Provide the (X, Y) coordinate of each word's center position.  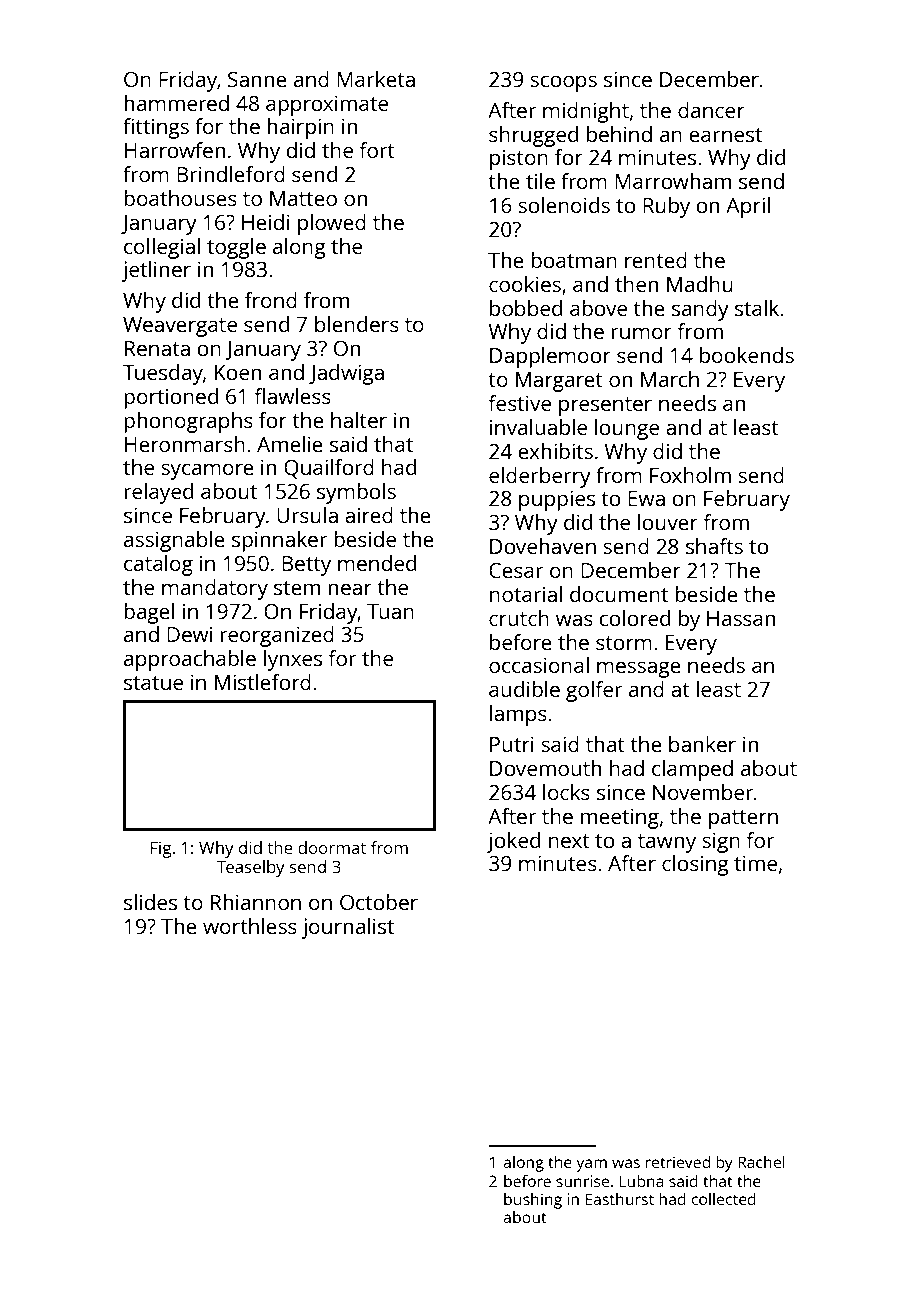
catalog (158, 565)
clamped (692, 770)
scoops (563, 83)
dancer (711, 110)
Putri (512, 744)
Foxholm (690, 475)
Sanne (257, 79)
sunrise (582, 1181)
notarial (526, 594)
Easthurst (620, 1199)
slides (150, 902)
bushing (533, 1201)
